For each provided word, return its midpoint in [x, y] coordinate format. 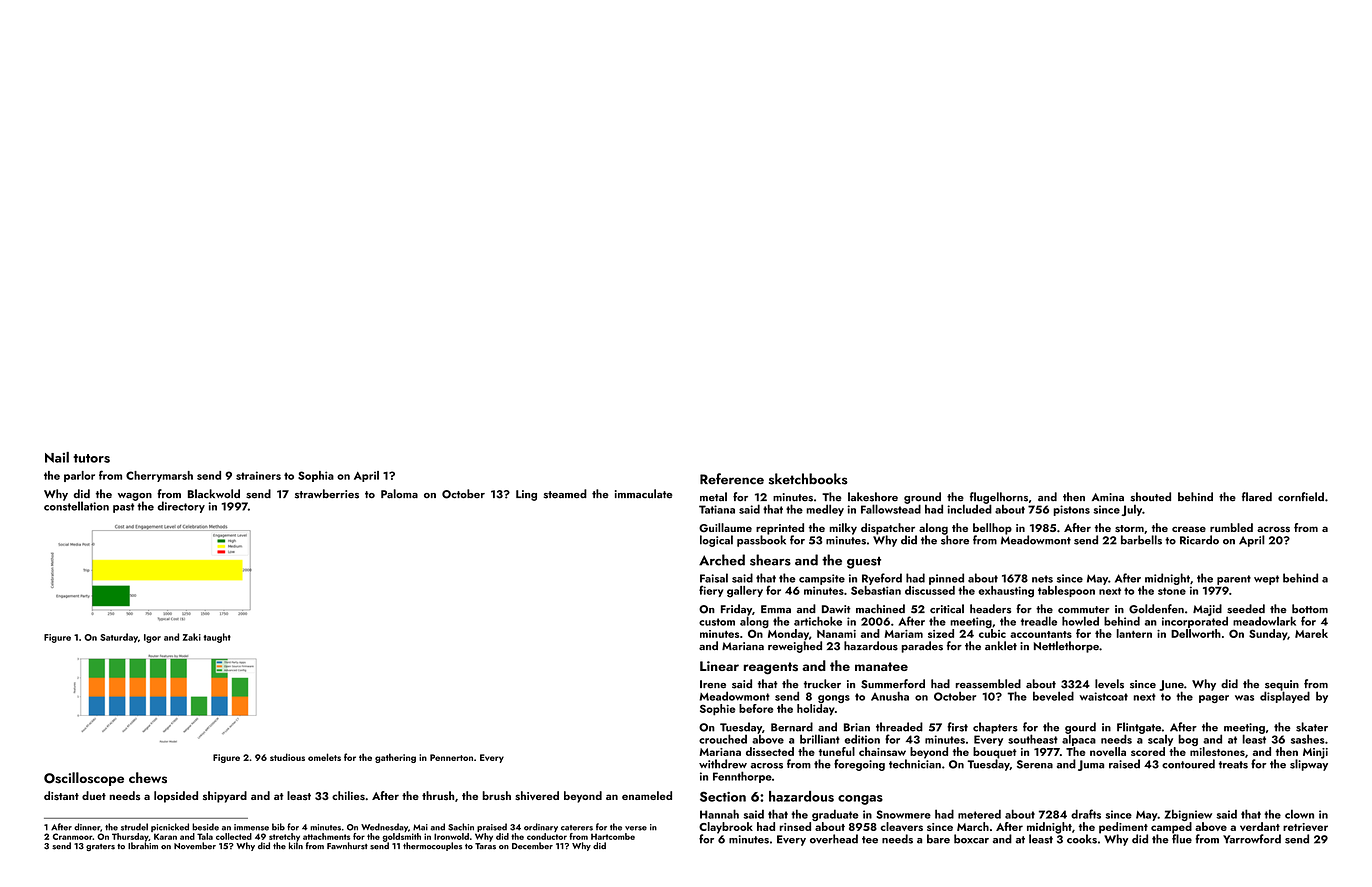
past [123, 508]
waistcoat [1103, 696]
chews [148, 778]
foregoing [859, 765]
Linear [719, 666]
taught [217, 638]
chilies [348, 796]
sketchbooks [808, 479]
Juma [1091, 765]
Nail [57, 457]
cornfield [1301, 497]
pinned [946, 579]
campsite [822, 579]
